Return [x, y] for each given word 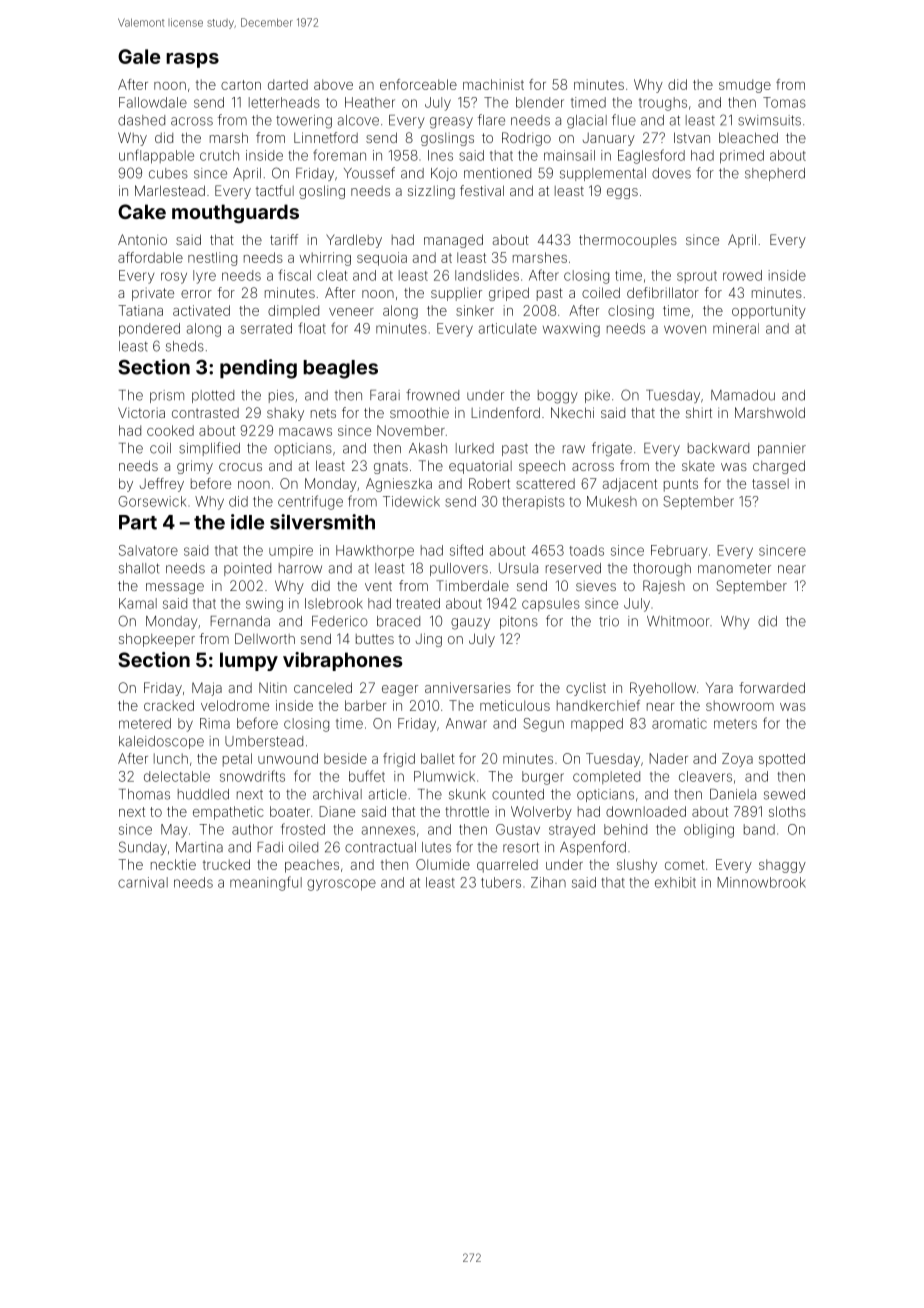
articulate [507, 328]
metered [145, 723]
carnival [143, 882]
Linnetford [326, 137]
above [333, 84]
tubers [501, 882]
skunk [467, 794]
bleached [748, 137]
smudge [745, 86]
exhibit [675, 882]
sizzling [431, 192]
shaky [285, 414]
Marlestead [170, 190]
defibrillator [663, 292]
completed [606, 777]
